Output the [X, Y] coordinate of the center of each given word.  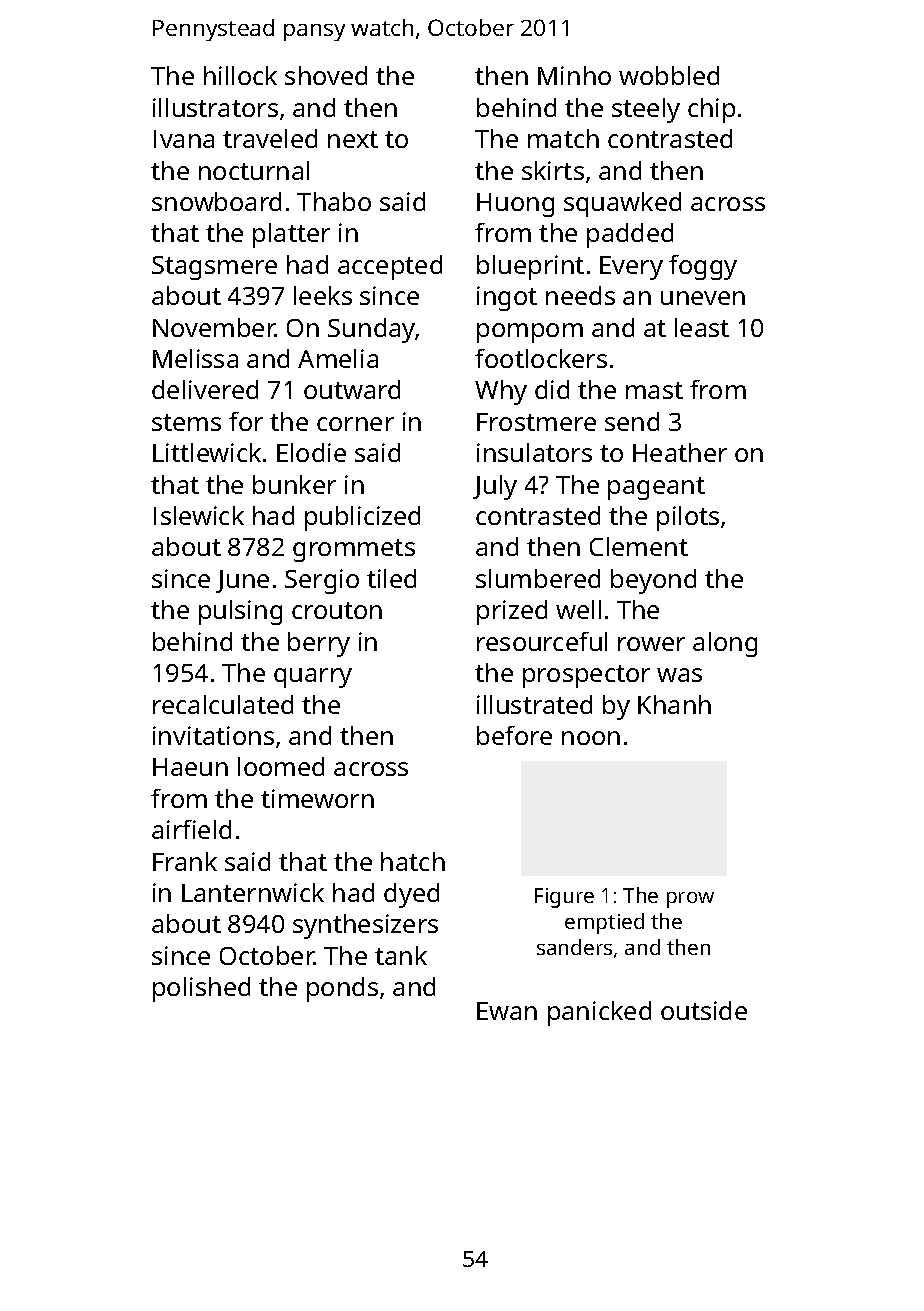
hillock [240, 75]
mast [654, 390]
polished [201, 989]
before [514, 735]
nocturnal [254, 170]
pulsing [240, 612]
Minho [574, 75]
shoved [326, 75]
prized [512, 612]
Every [631, 268]
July [495, 487]
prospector [586, 676]
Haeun [190, 767]
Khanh [674, 704]
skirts [553, 170]
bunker [294, 484]
